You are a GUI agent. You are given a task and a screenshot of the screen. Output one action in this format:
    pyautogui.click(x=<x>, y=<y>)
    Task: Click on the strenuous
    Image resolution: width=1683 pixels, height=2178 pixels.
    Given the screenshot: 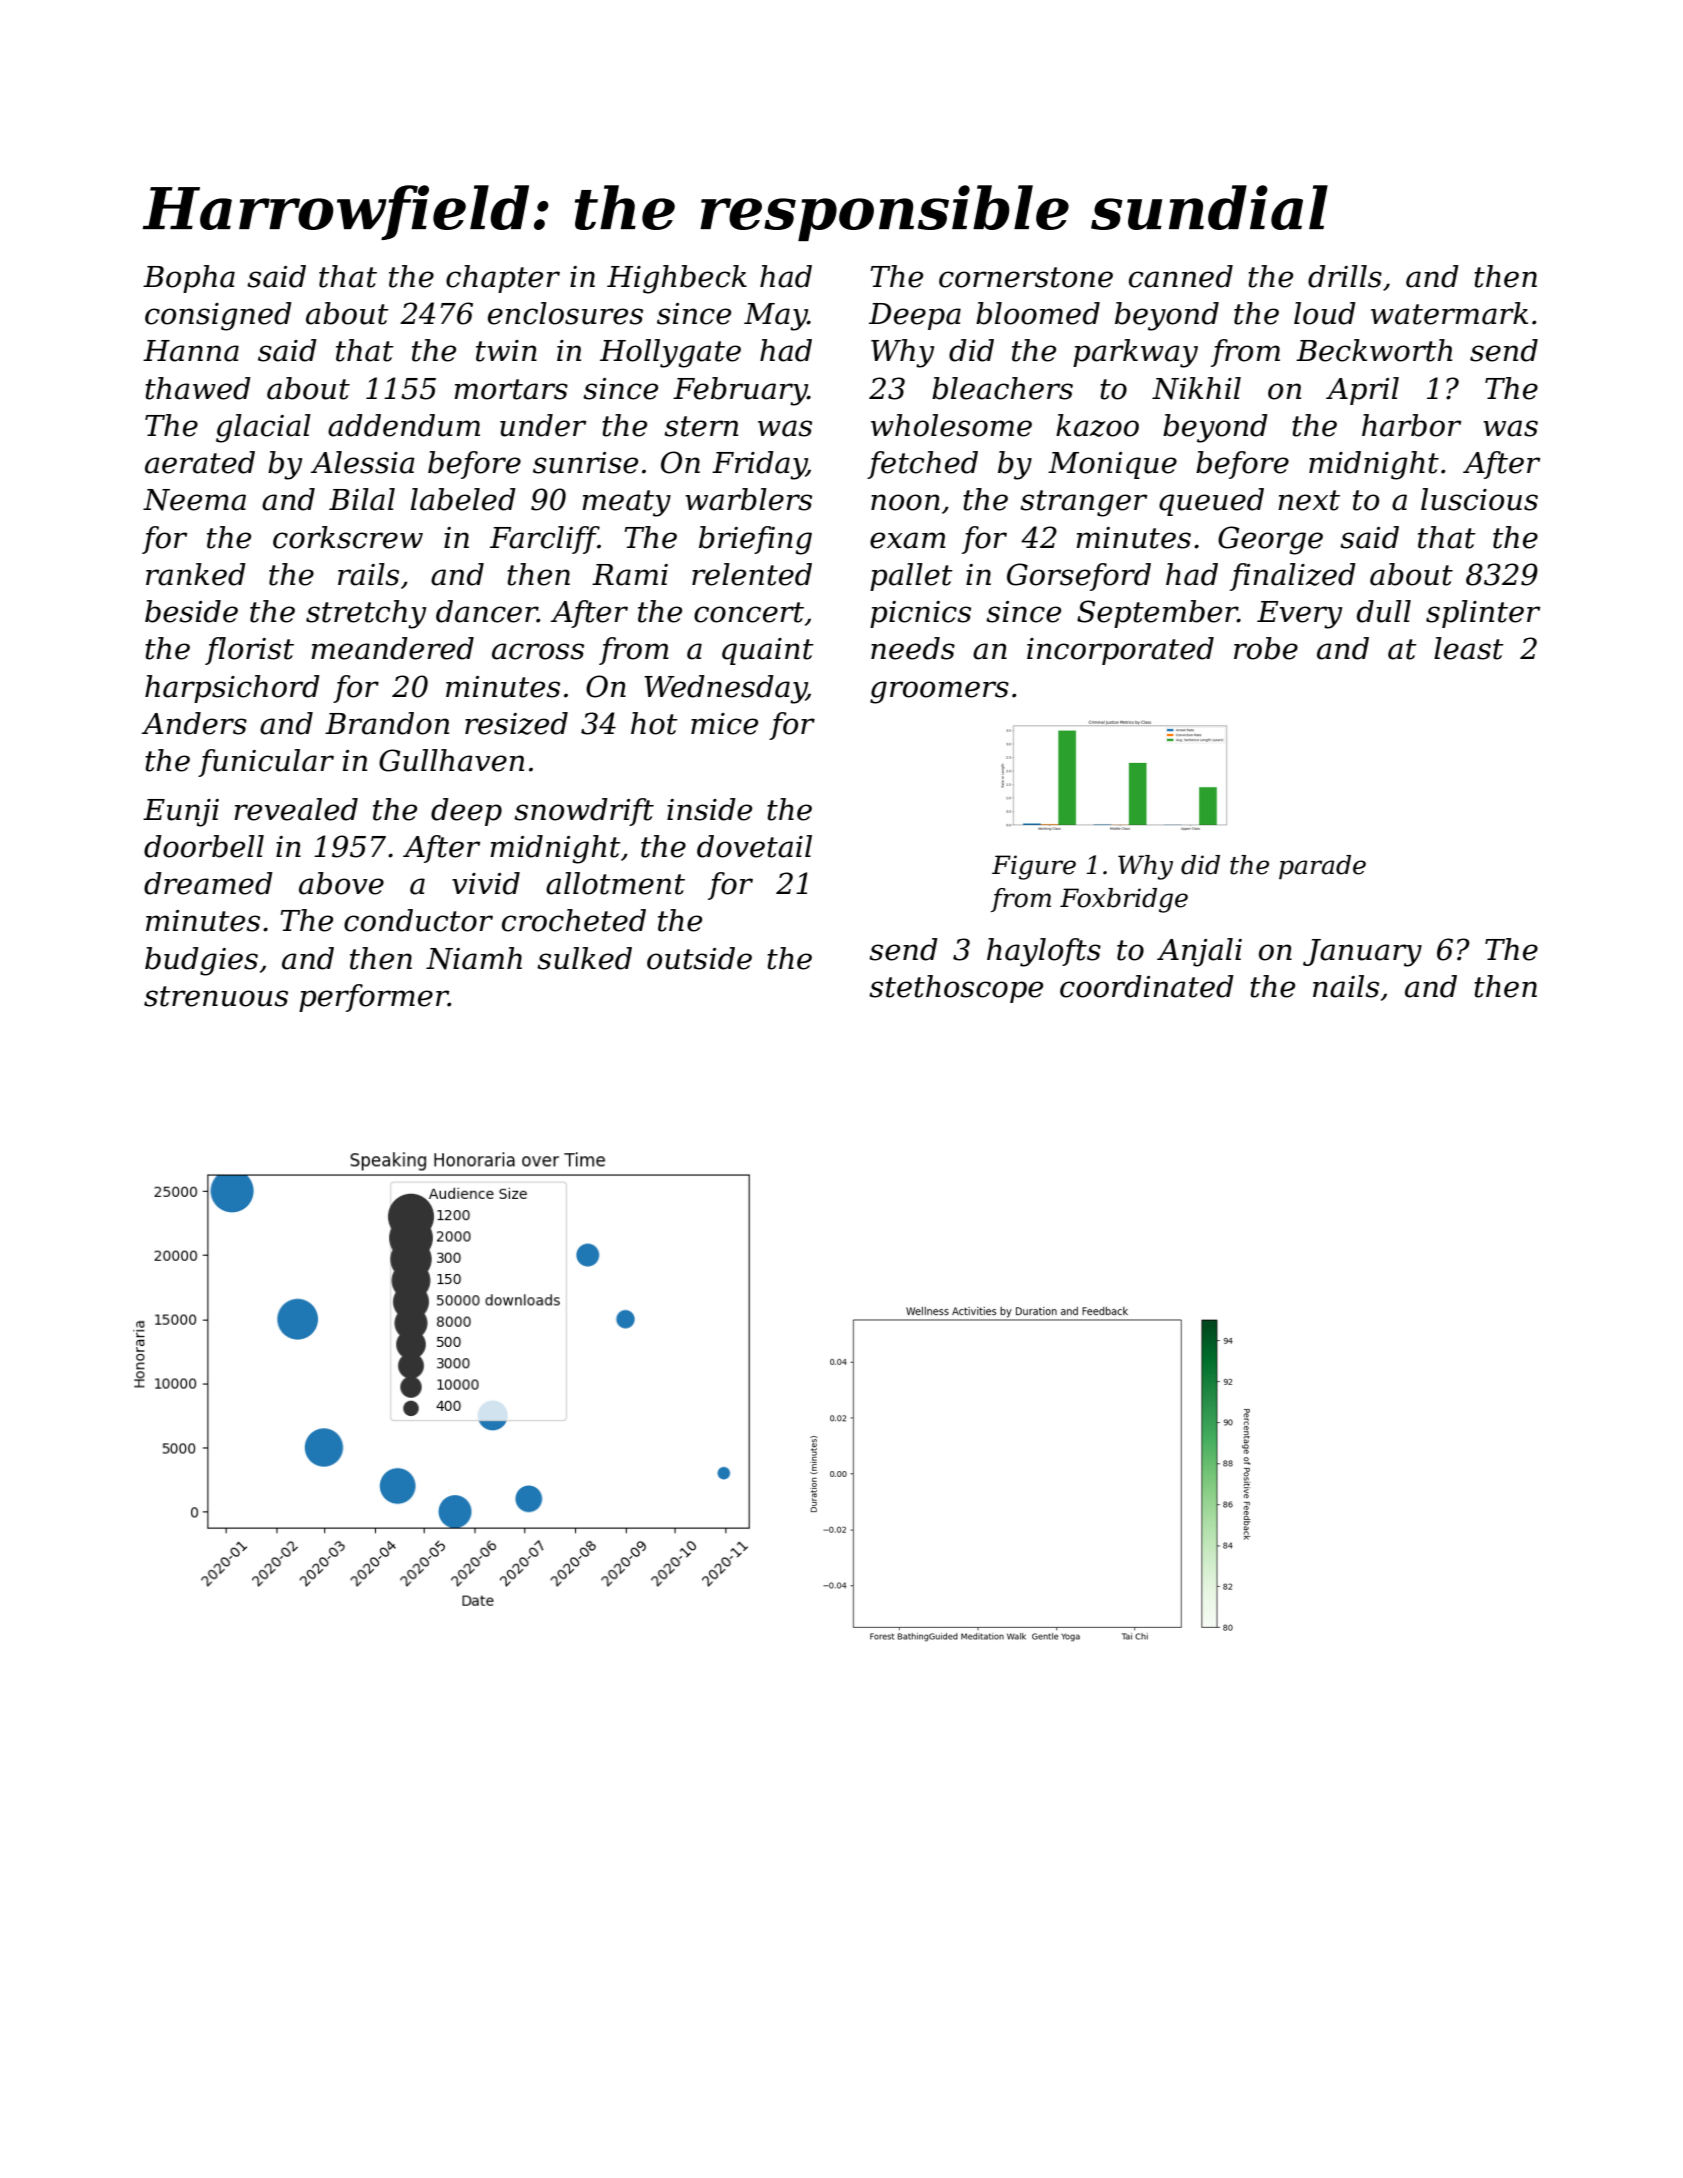 What is the action you would take?
    pyautogui.click(x=216, y=996)
